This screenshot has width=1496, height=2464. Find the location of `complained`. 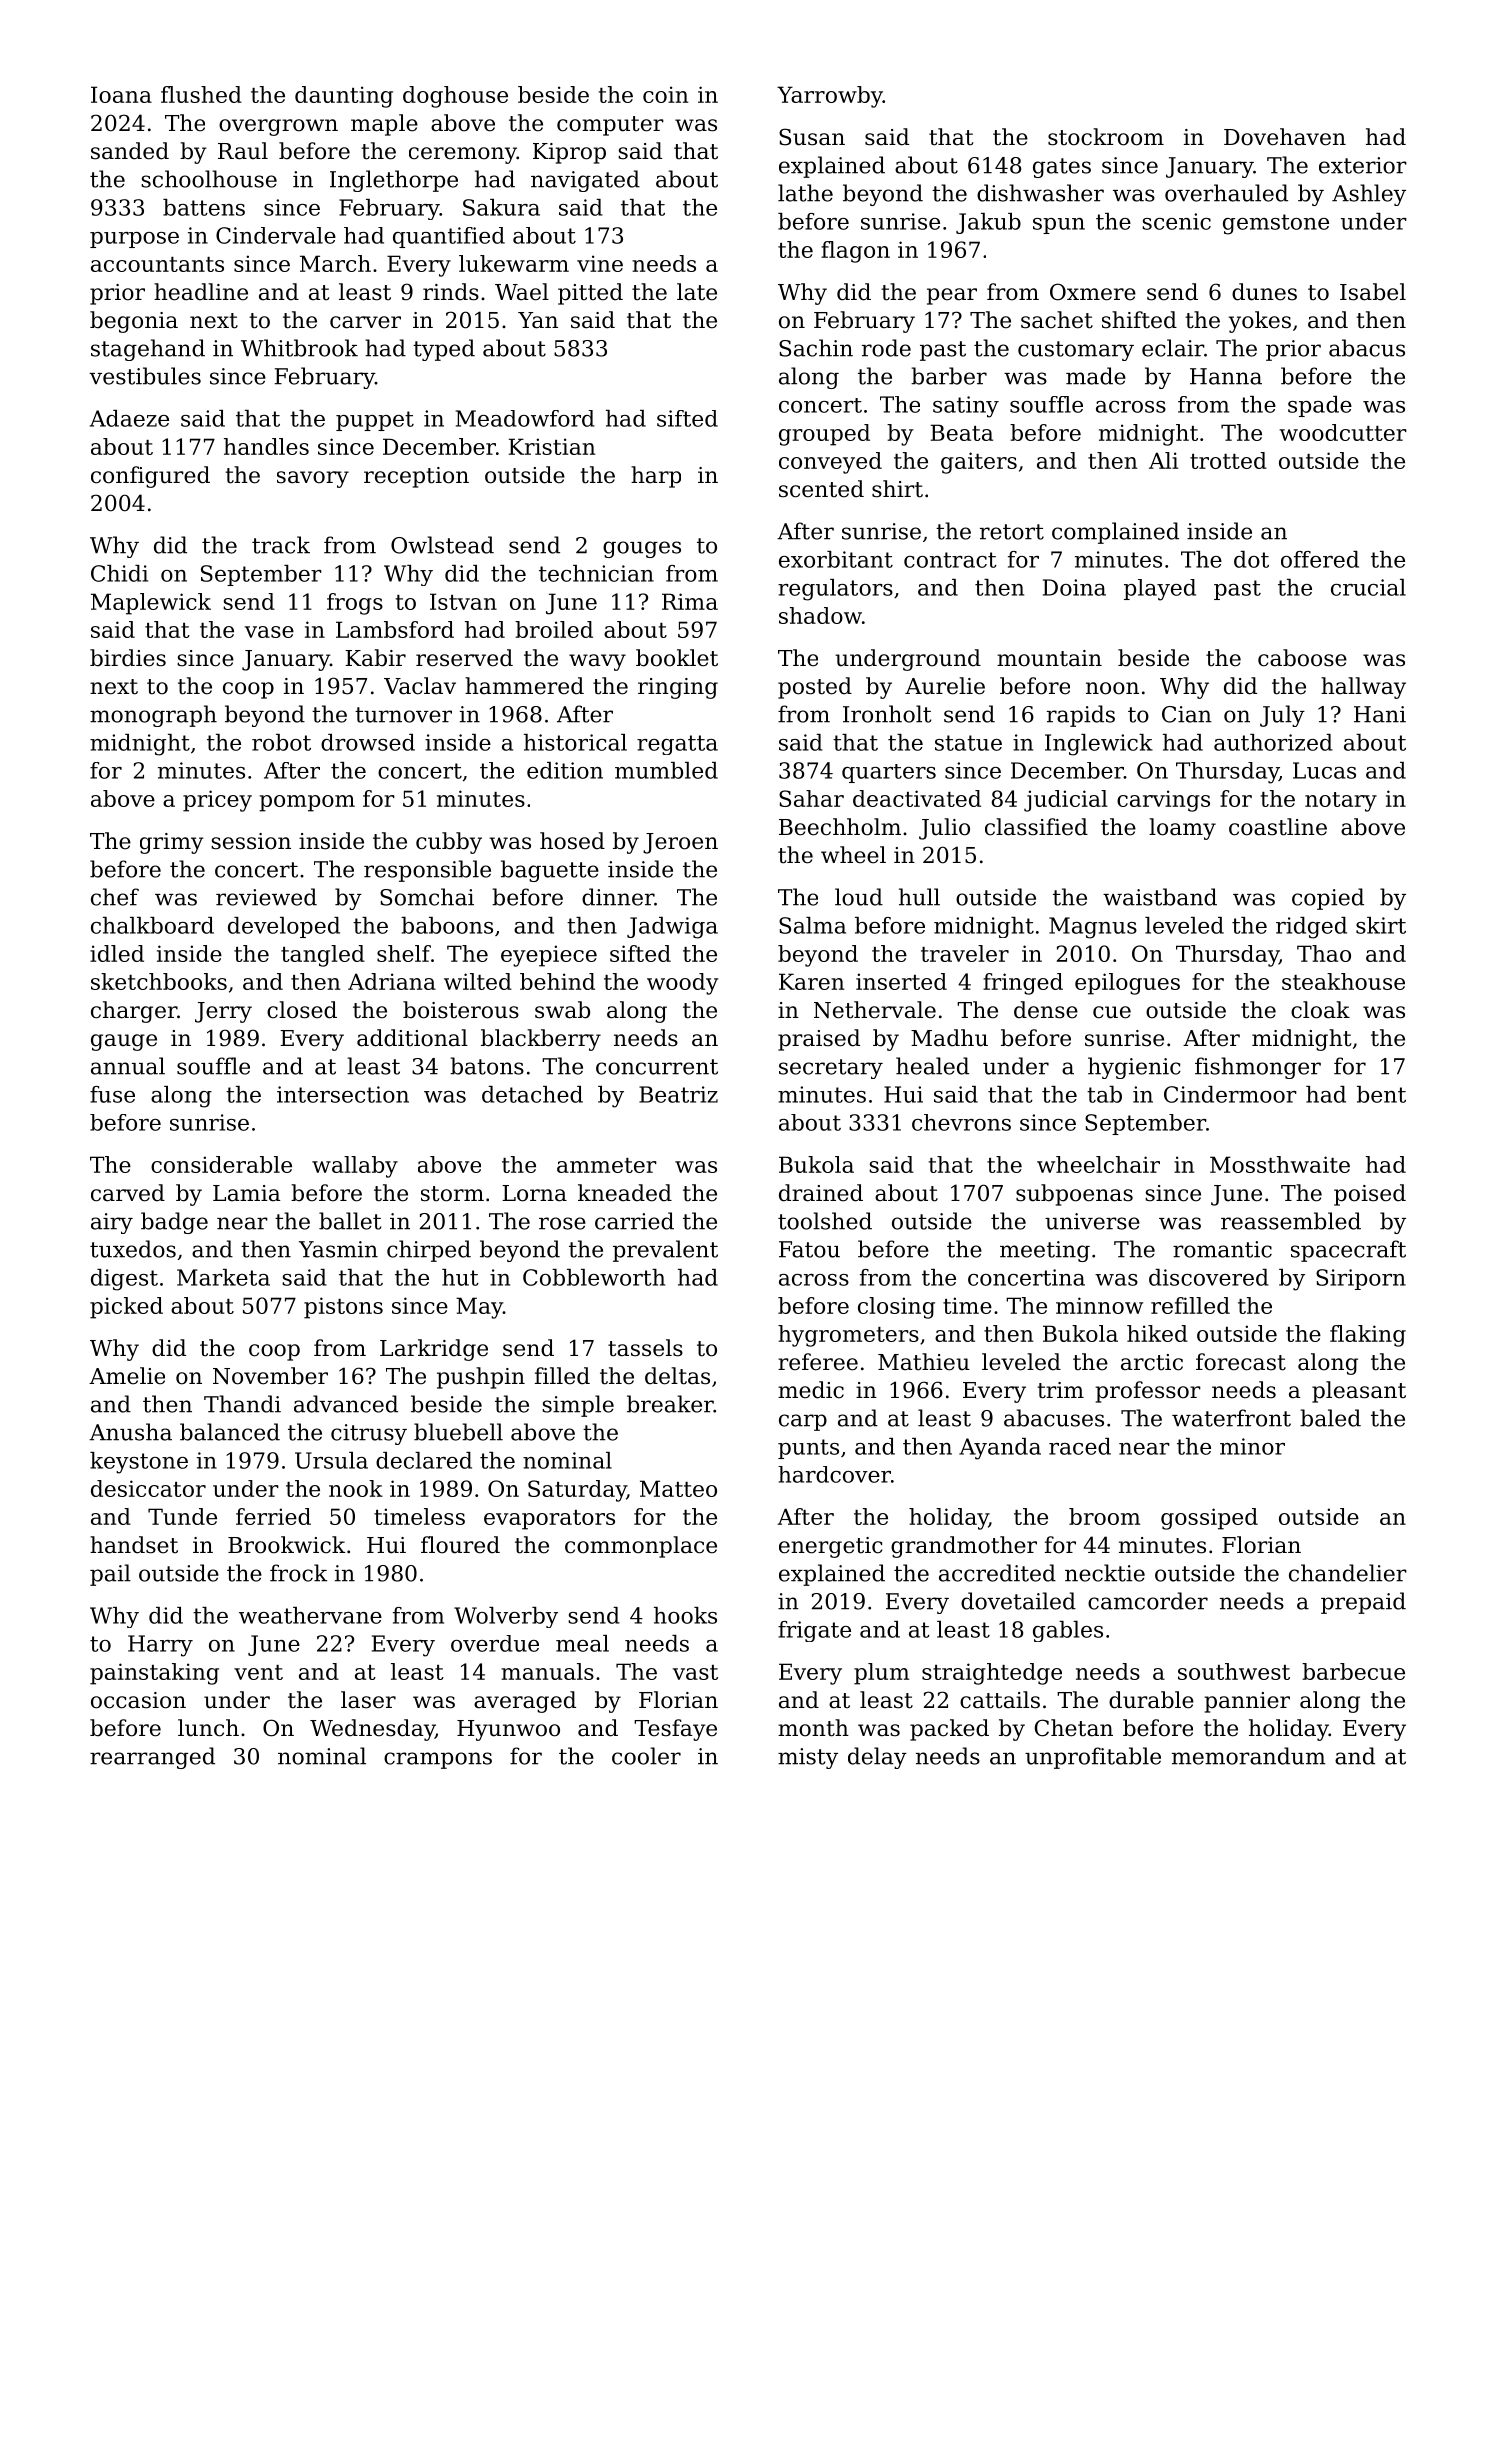

complained is located at coordinates (1115, 533).
